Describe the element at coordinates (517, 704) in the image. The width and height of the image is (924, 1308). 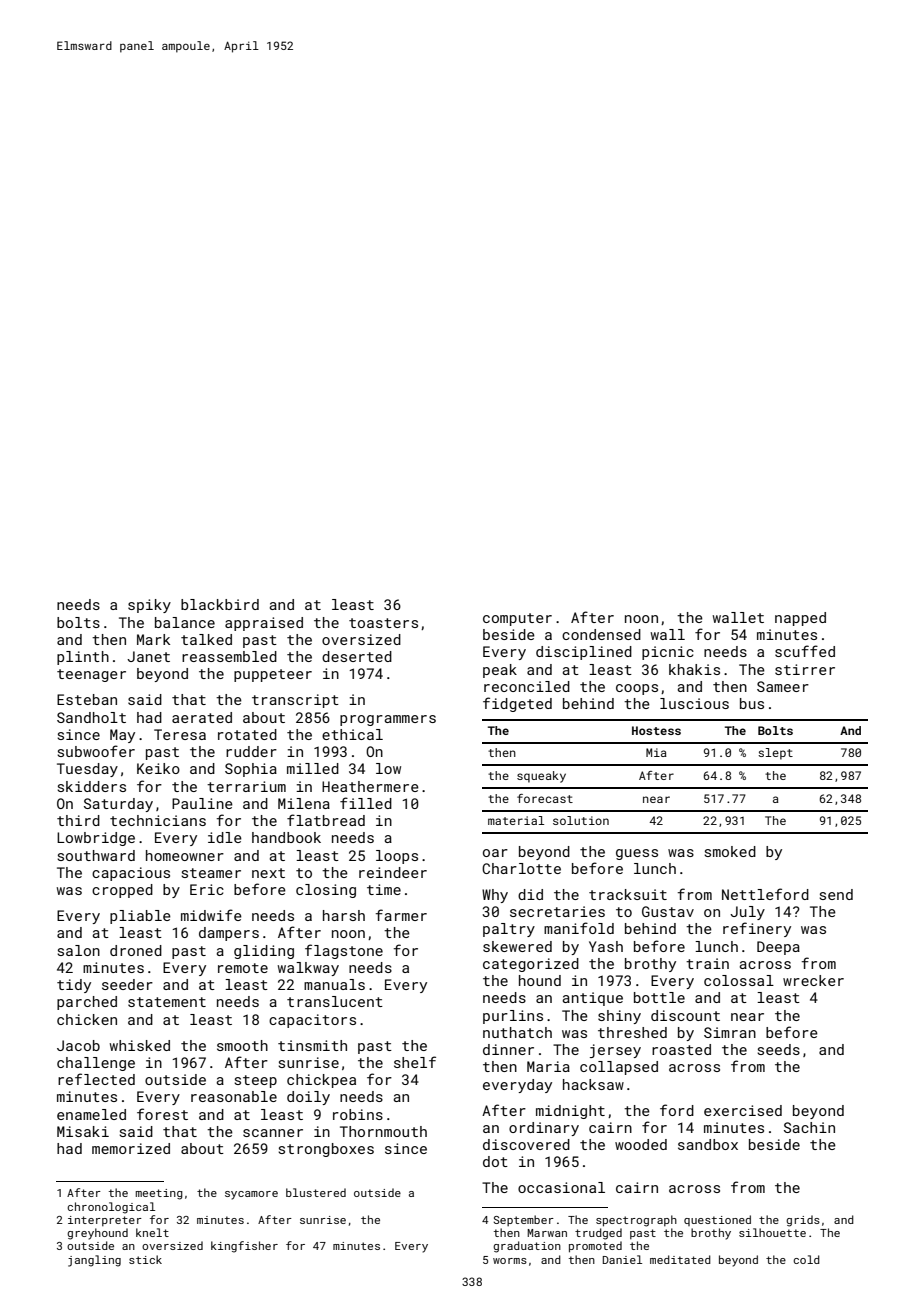
I see `fidgeted` at that location.
